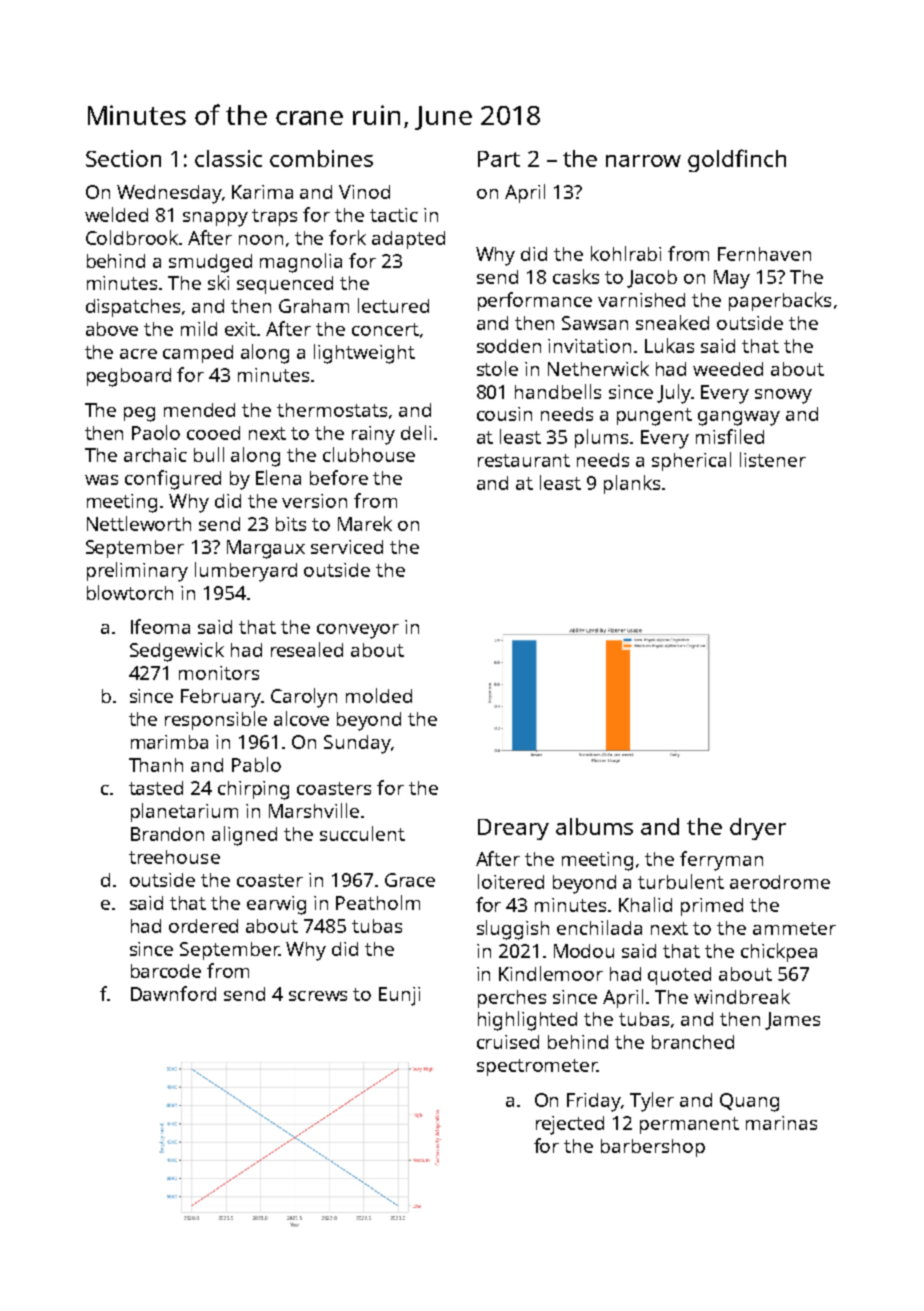  Describe the element at coordinates (758, 829) in the screenshot. I see `dryer` at that location.
